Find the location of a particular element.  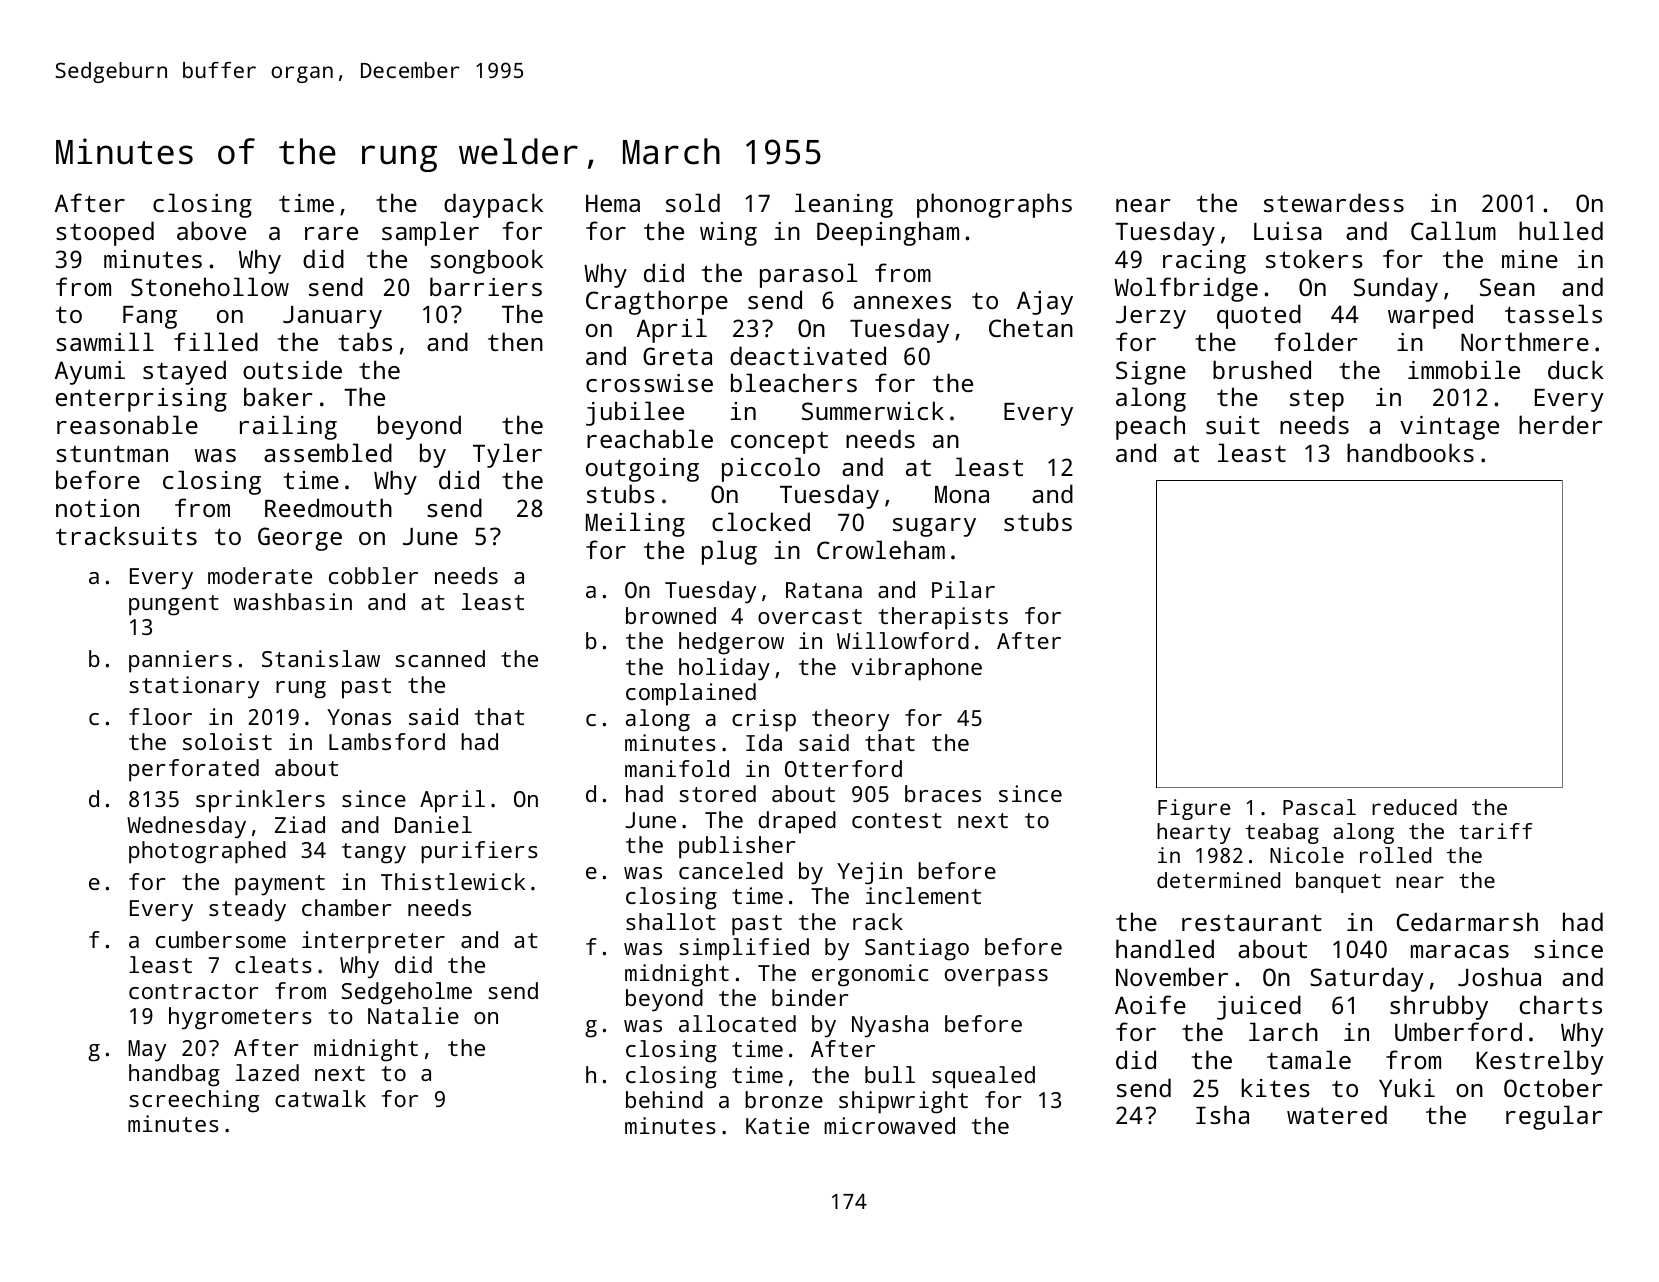

purifiers is located at coordinates (479, 852).
